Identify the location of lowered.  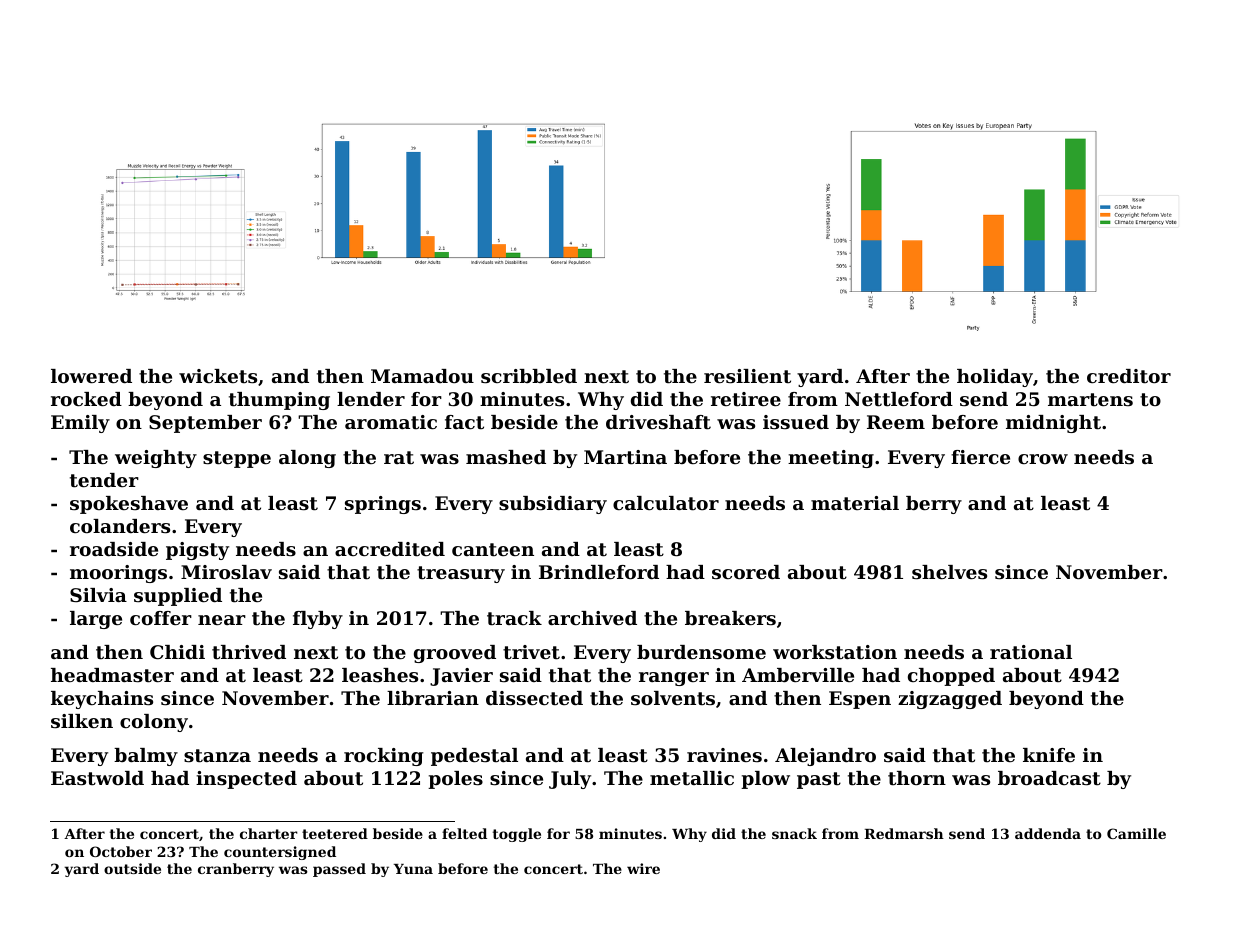
(91, 376).
